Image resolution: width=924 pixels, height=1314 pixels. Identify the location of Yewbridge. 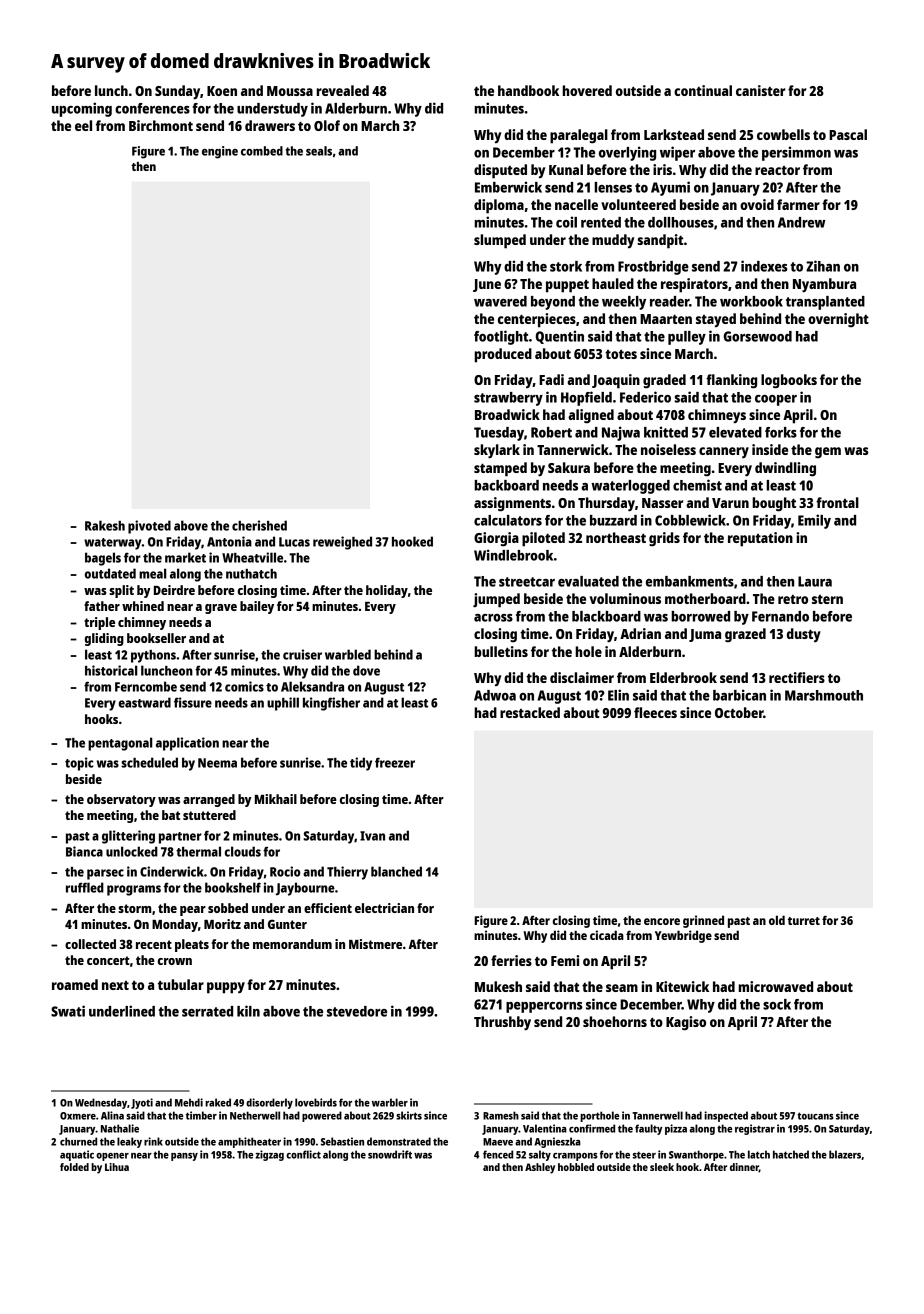
(683, 936).
